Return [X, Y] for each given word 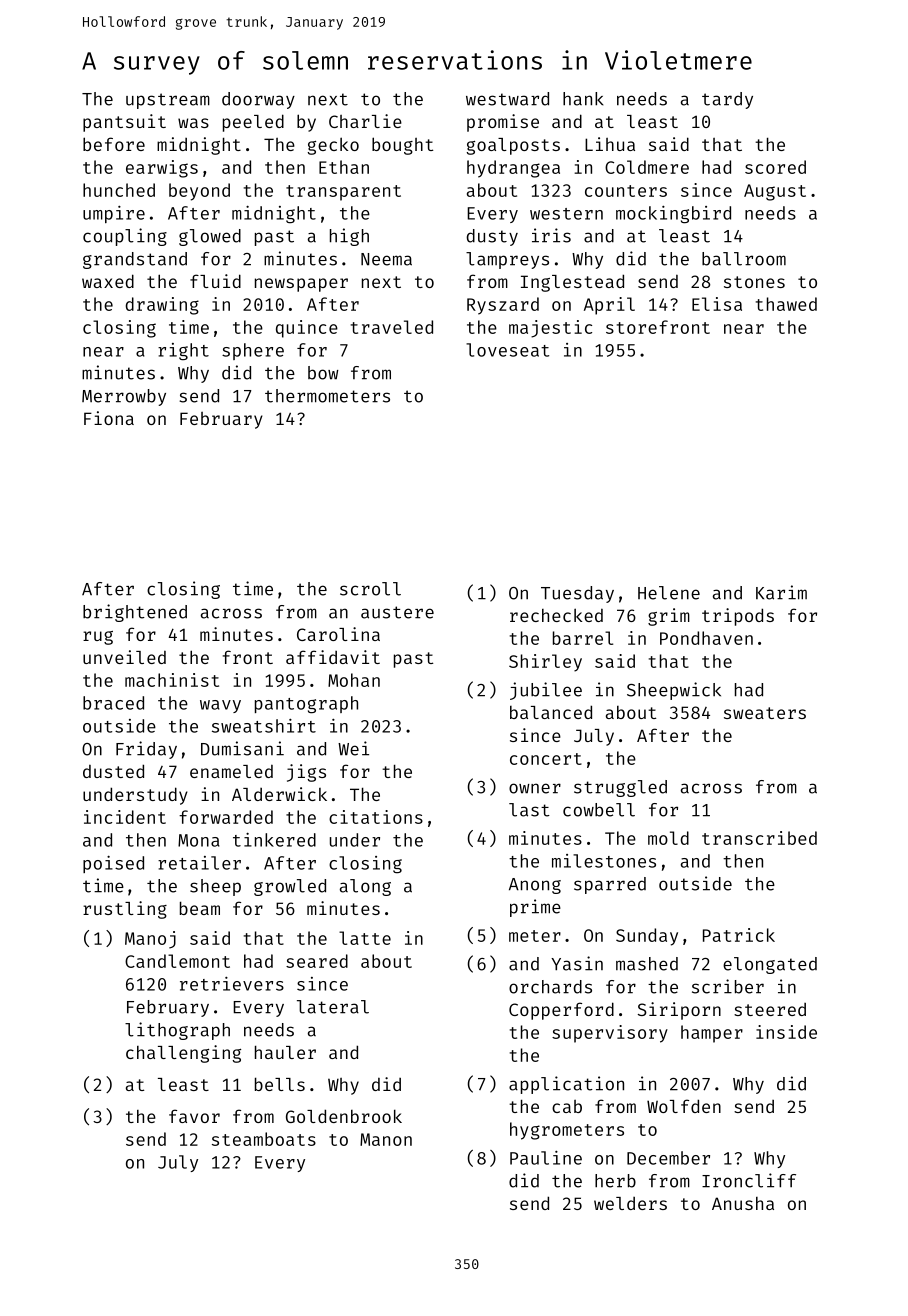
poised [113, 864]
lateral [333, 1007]
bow [323, 373]
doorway [258, 100]
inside [786, 1032]
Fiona [109, 418]
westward [507, 99]
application [566, 1085]
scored [775, 167]
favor [194, 1116]
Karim [781, 592]
